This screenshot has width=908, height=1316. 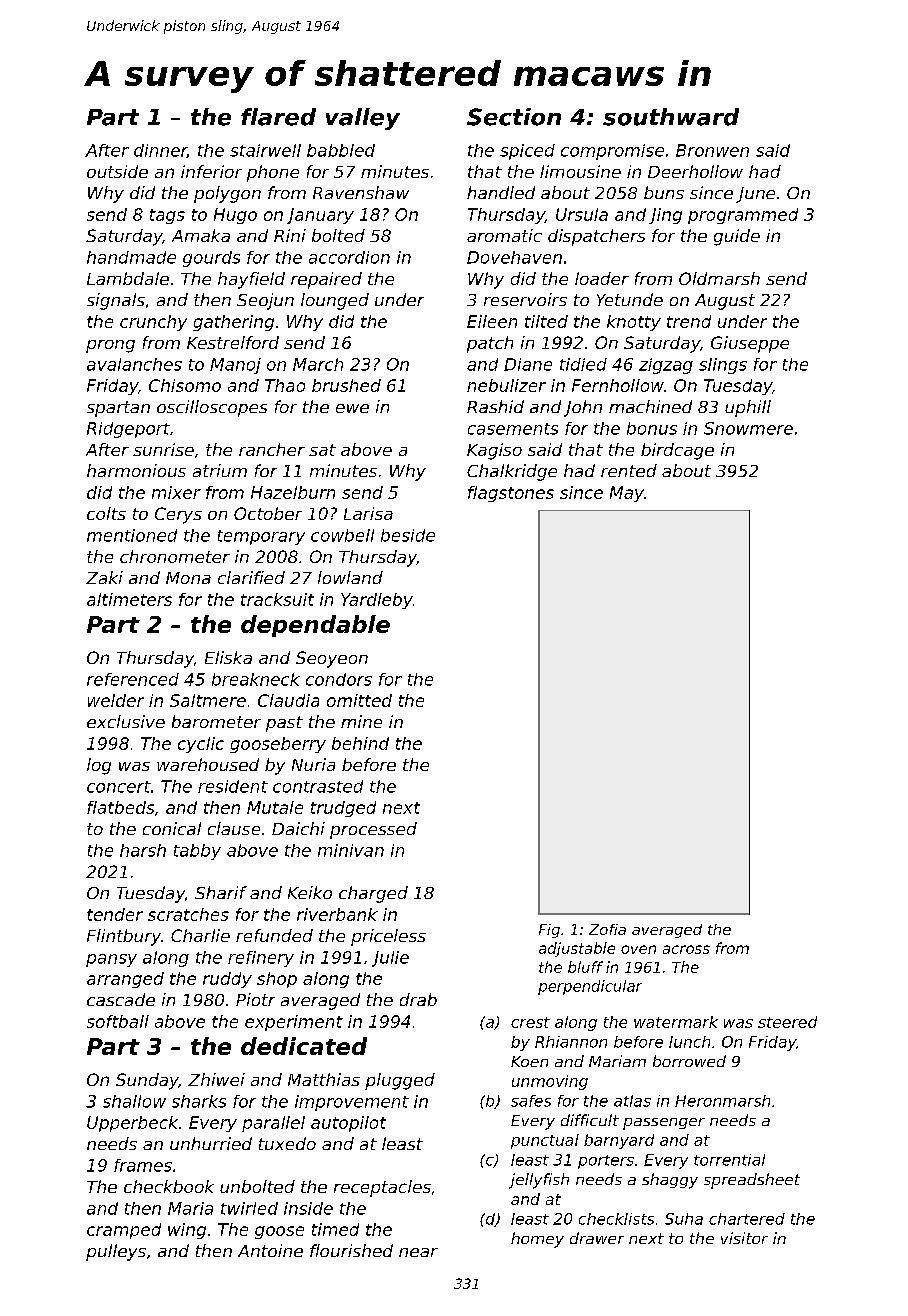 I want to click on pansy, so click(x=111, y=960).
